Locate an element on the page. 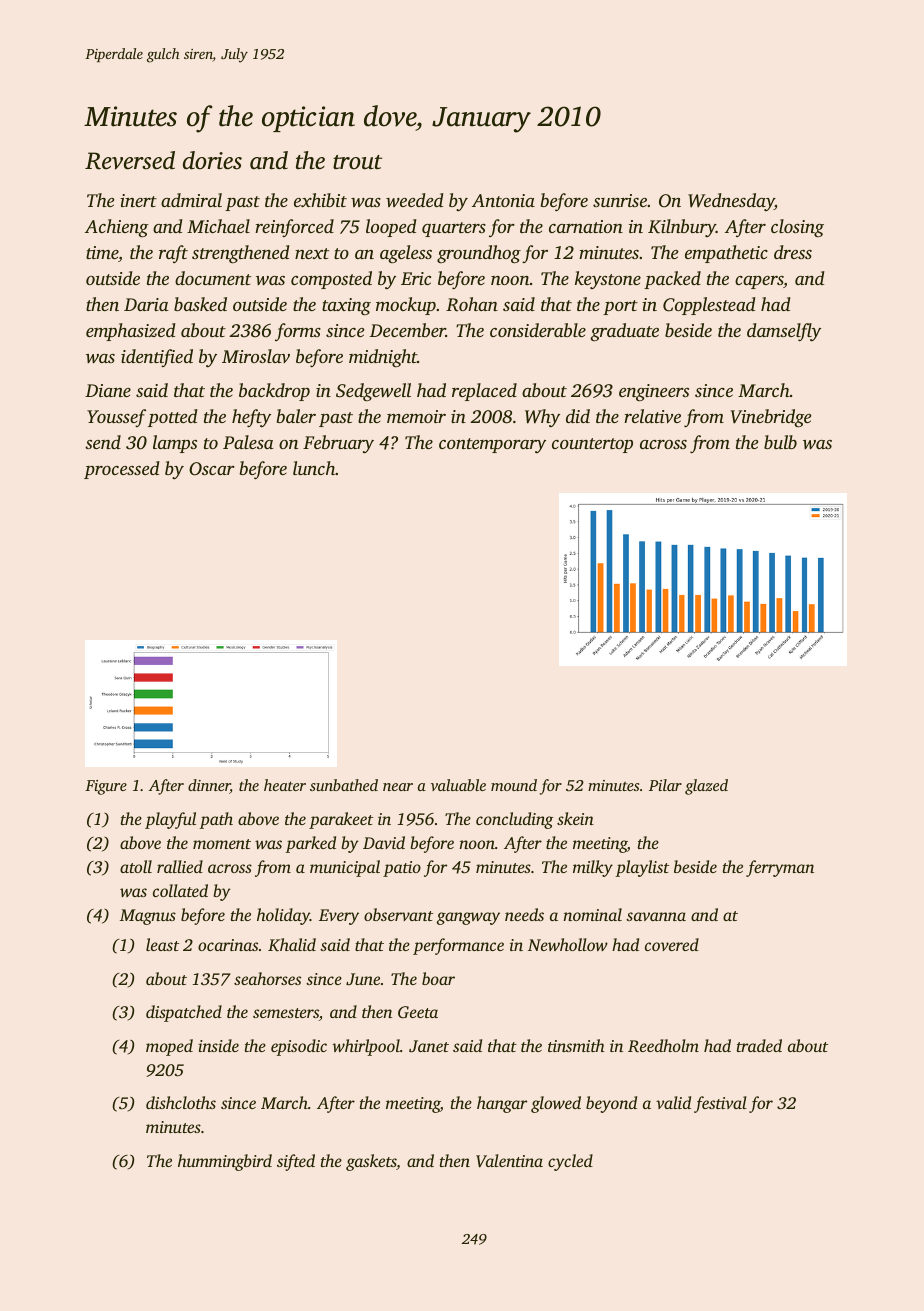  sunrise is located at coordinates (620, 200).
